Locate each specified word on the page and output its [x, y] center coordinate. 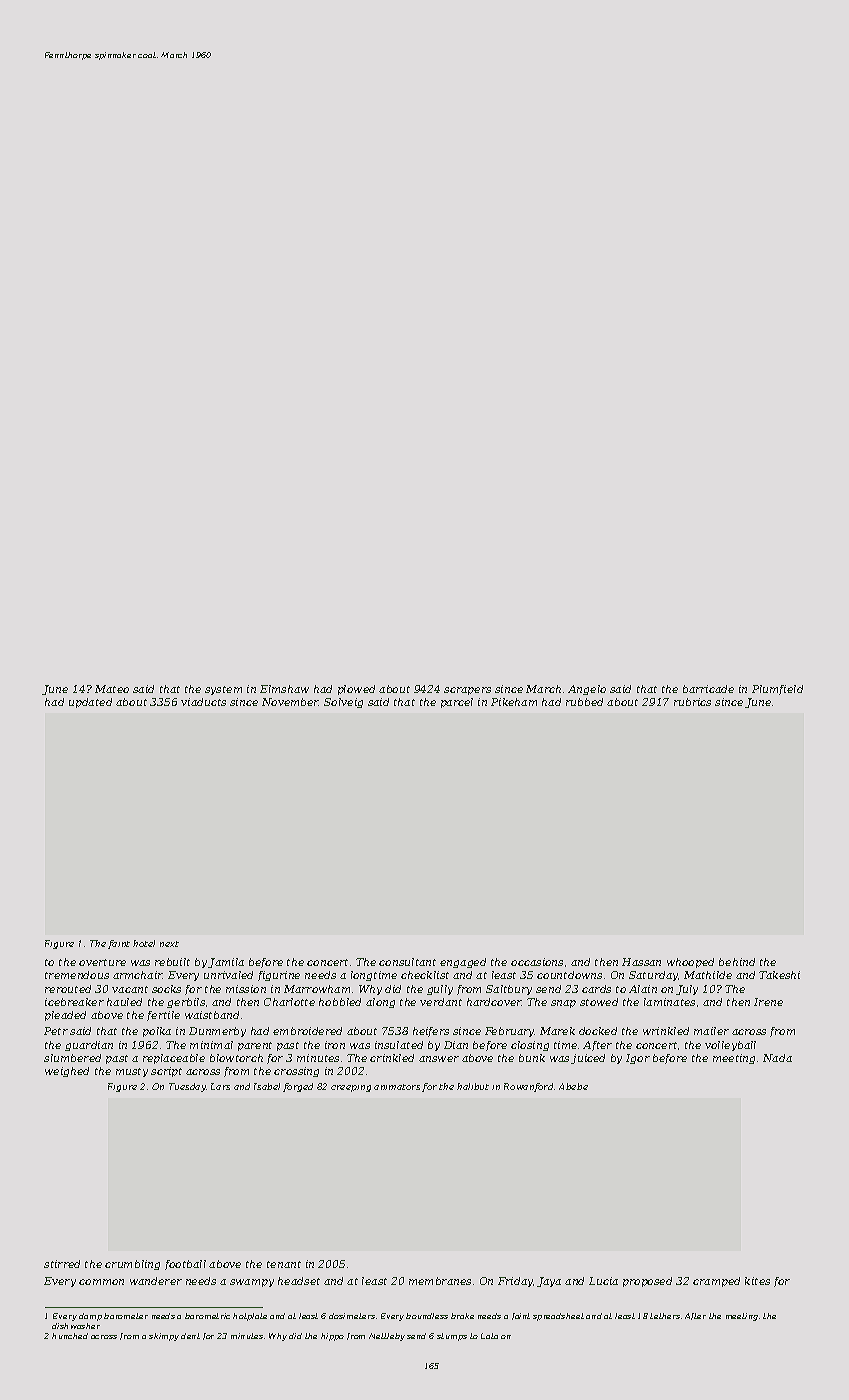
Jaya [549, 1282]
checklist [425, 975]
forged [298, 1087]
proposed [647, 1282]
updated [90, 703]
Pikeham [514, 702]
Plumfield [777, 690]
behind [737, 962]
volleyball [730, 1046]
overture [102, 962]
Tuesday [187, 1087]
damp [90, 1317]
